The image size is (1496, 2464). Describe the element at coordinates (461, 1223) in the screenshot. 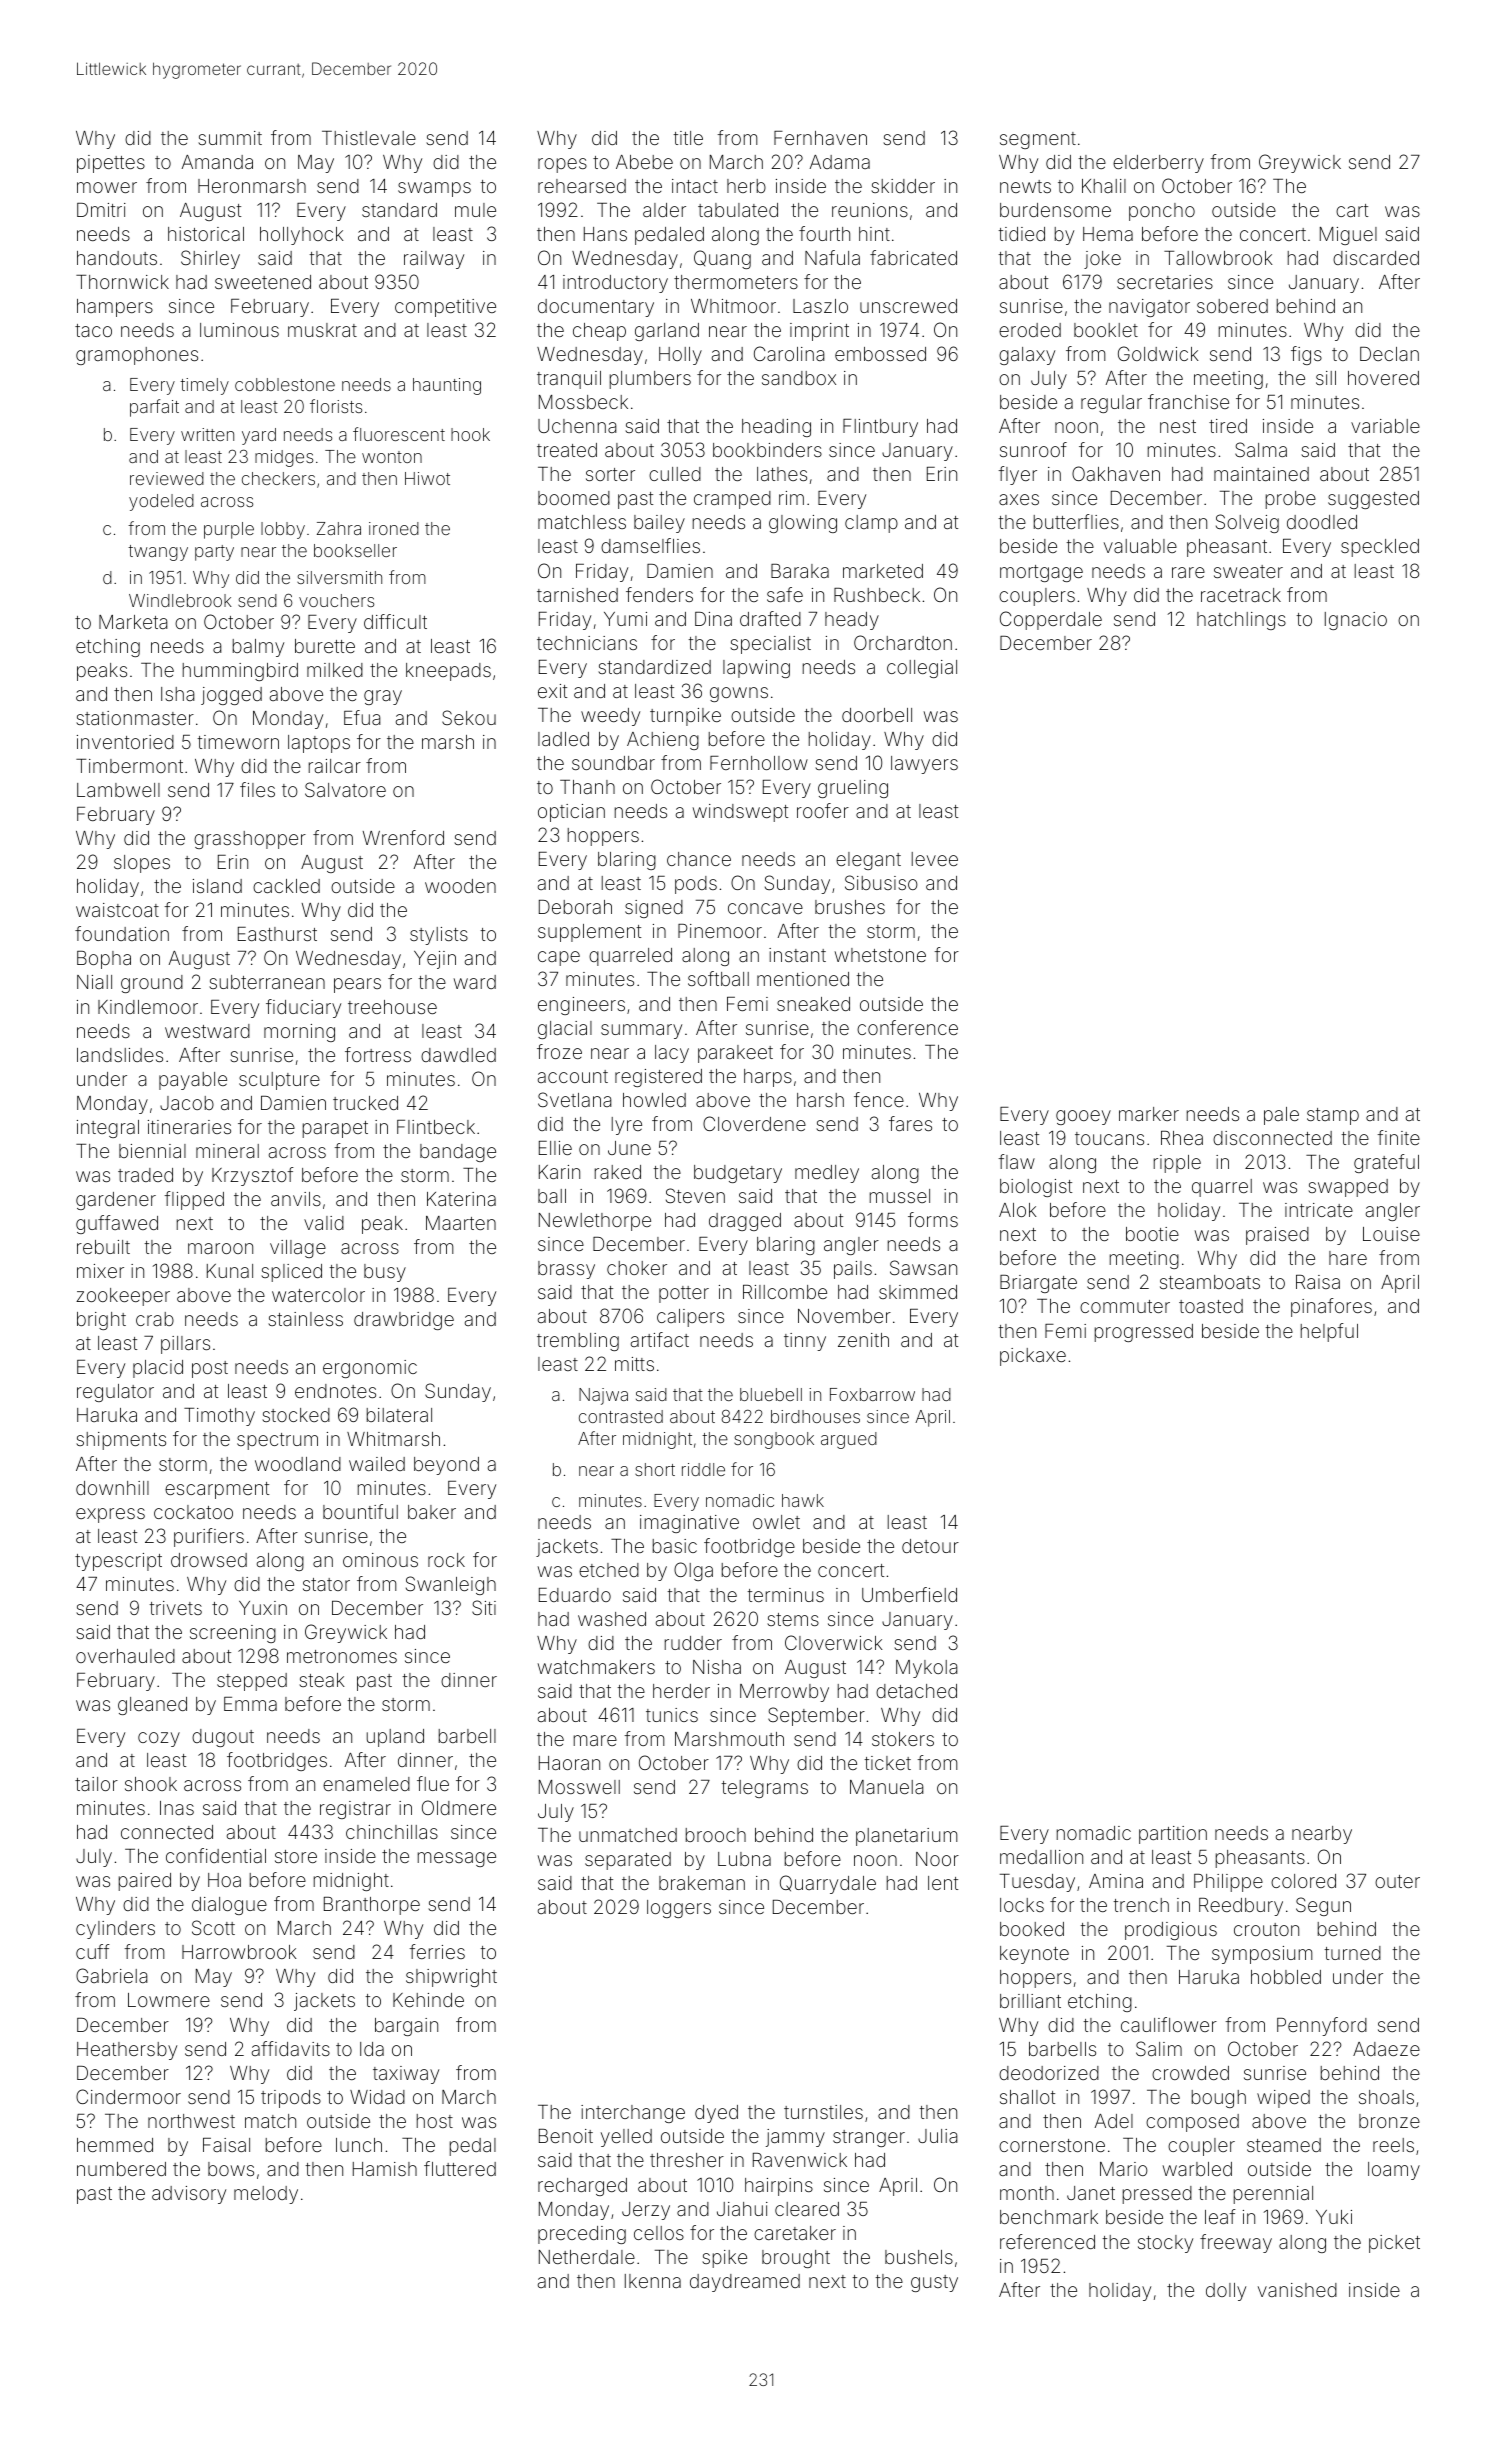

I see `Maarten` at that location.
